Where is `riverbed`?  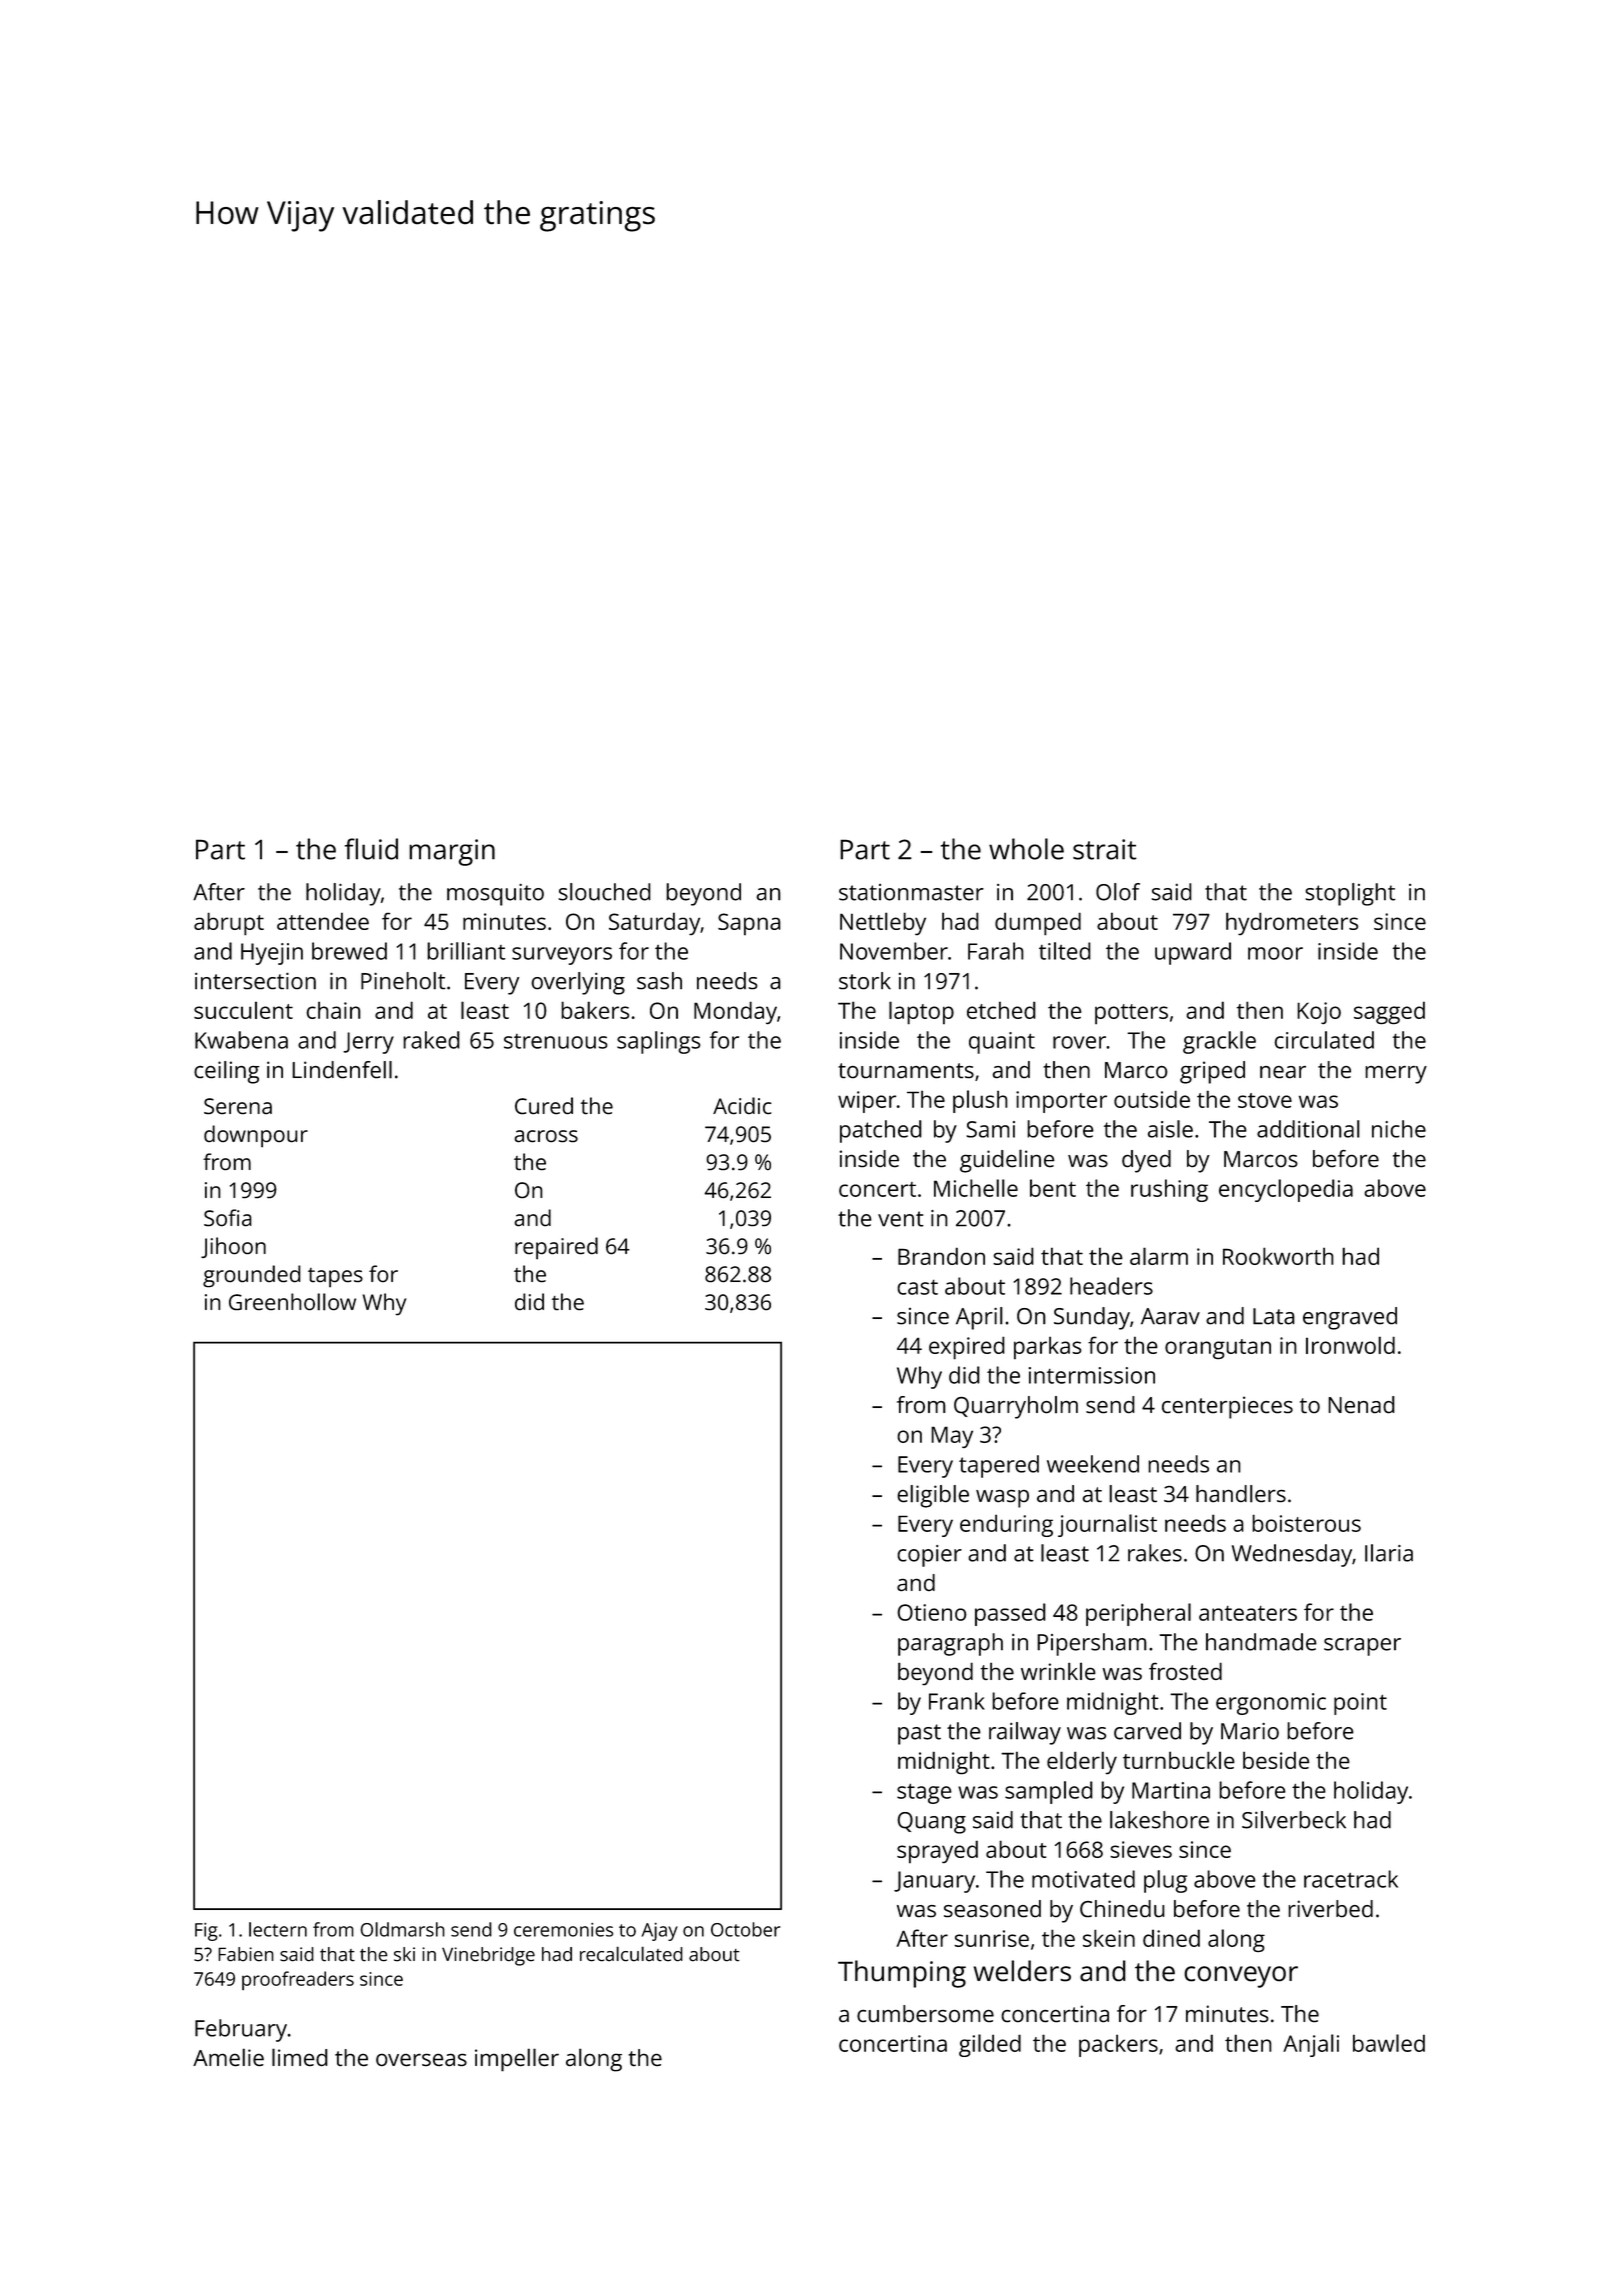
riverbed is located at coordinates (1330, 1908).
